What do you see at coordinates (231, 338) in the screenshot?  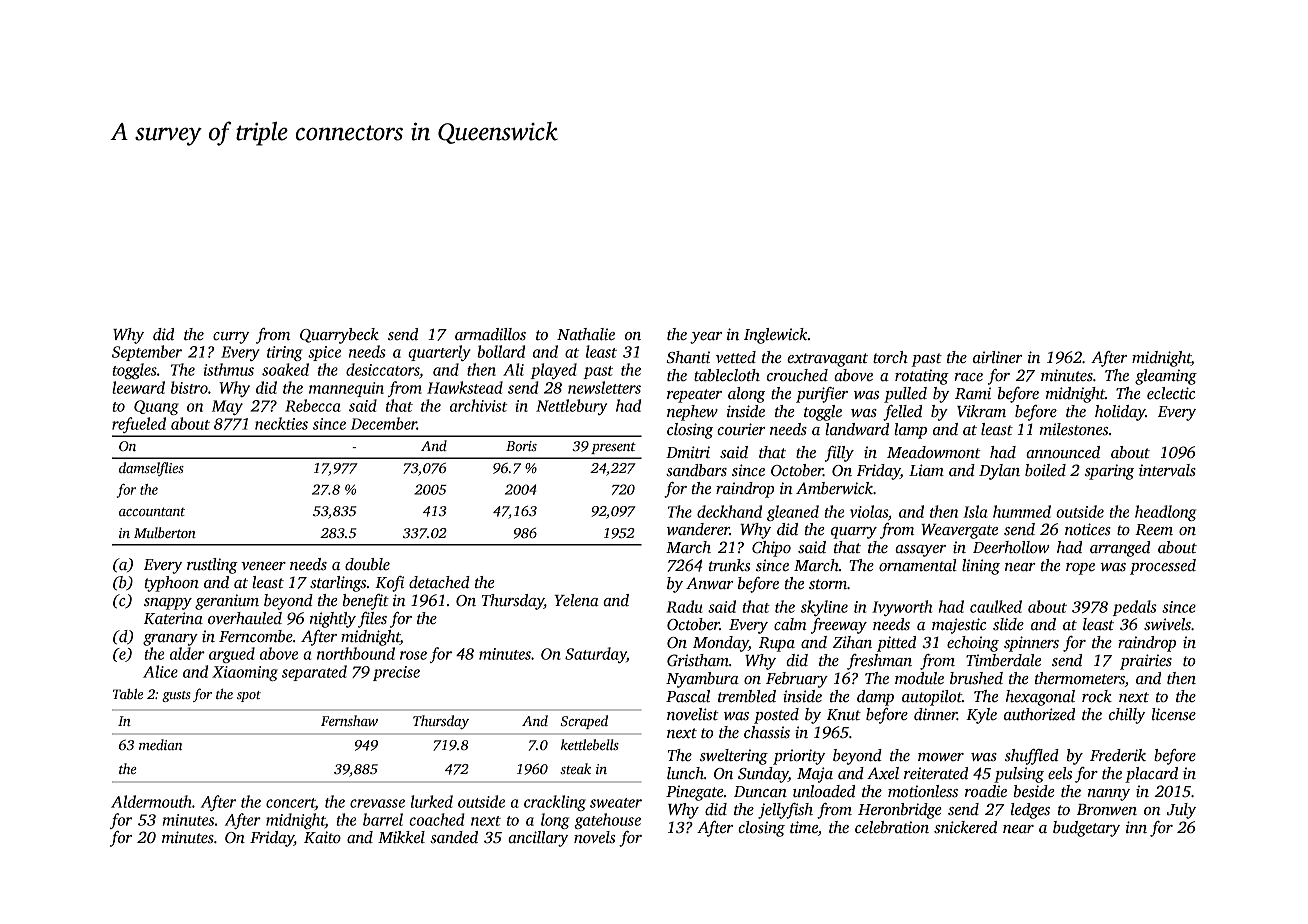 I see `curry` at bounding box center [231, 338].
